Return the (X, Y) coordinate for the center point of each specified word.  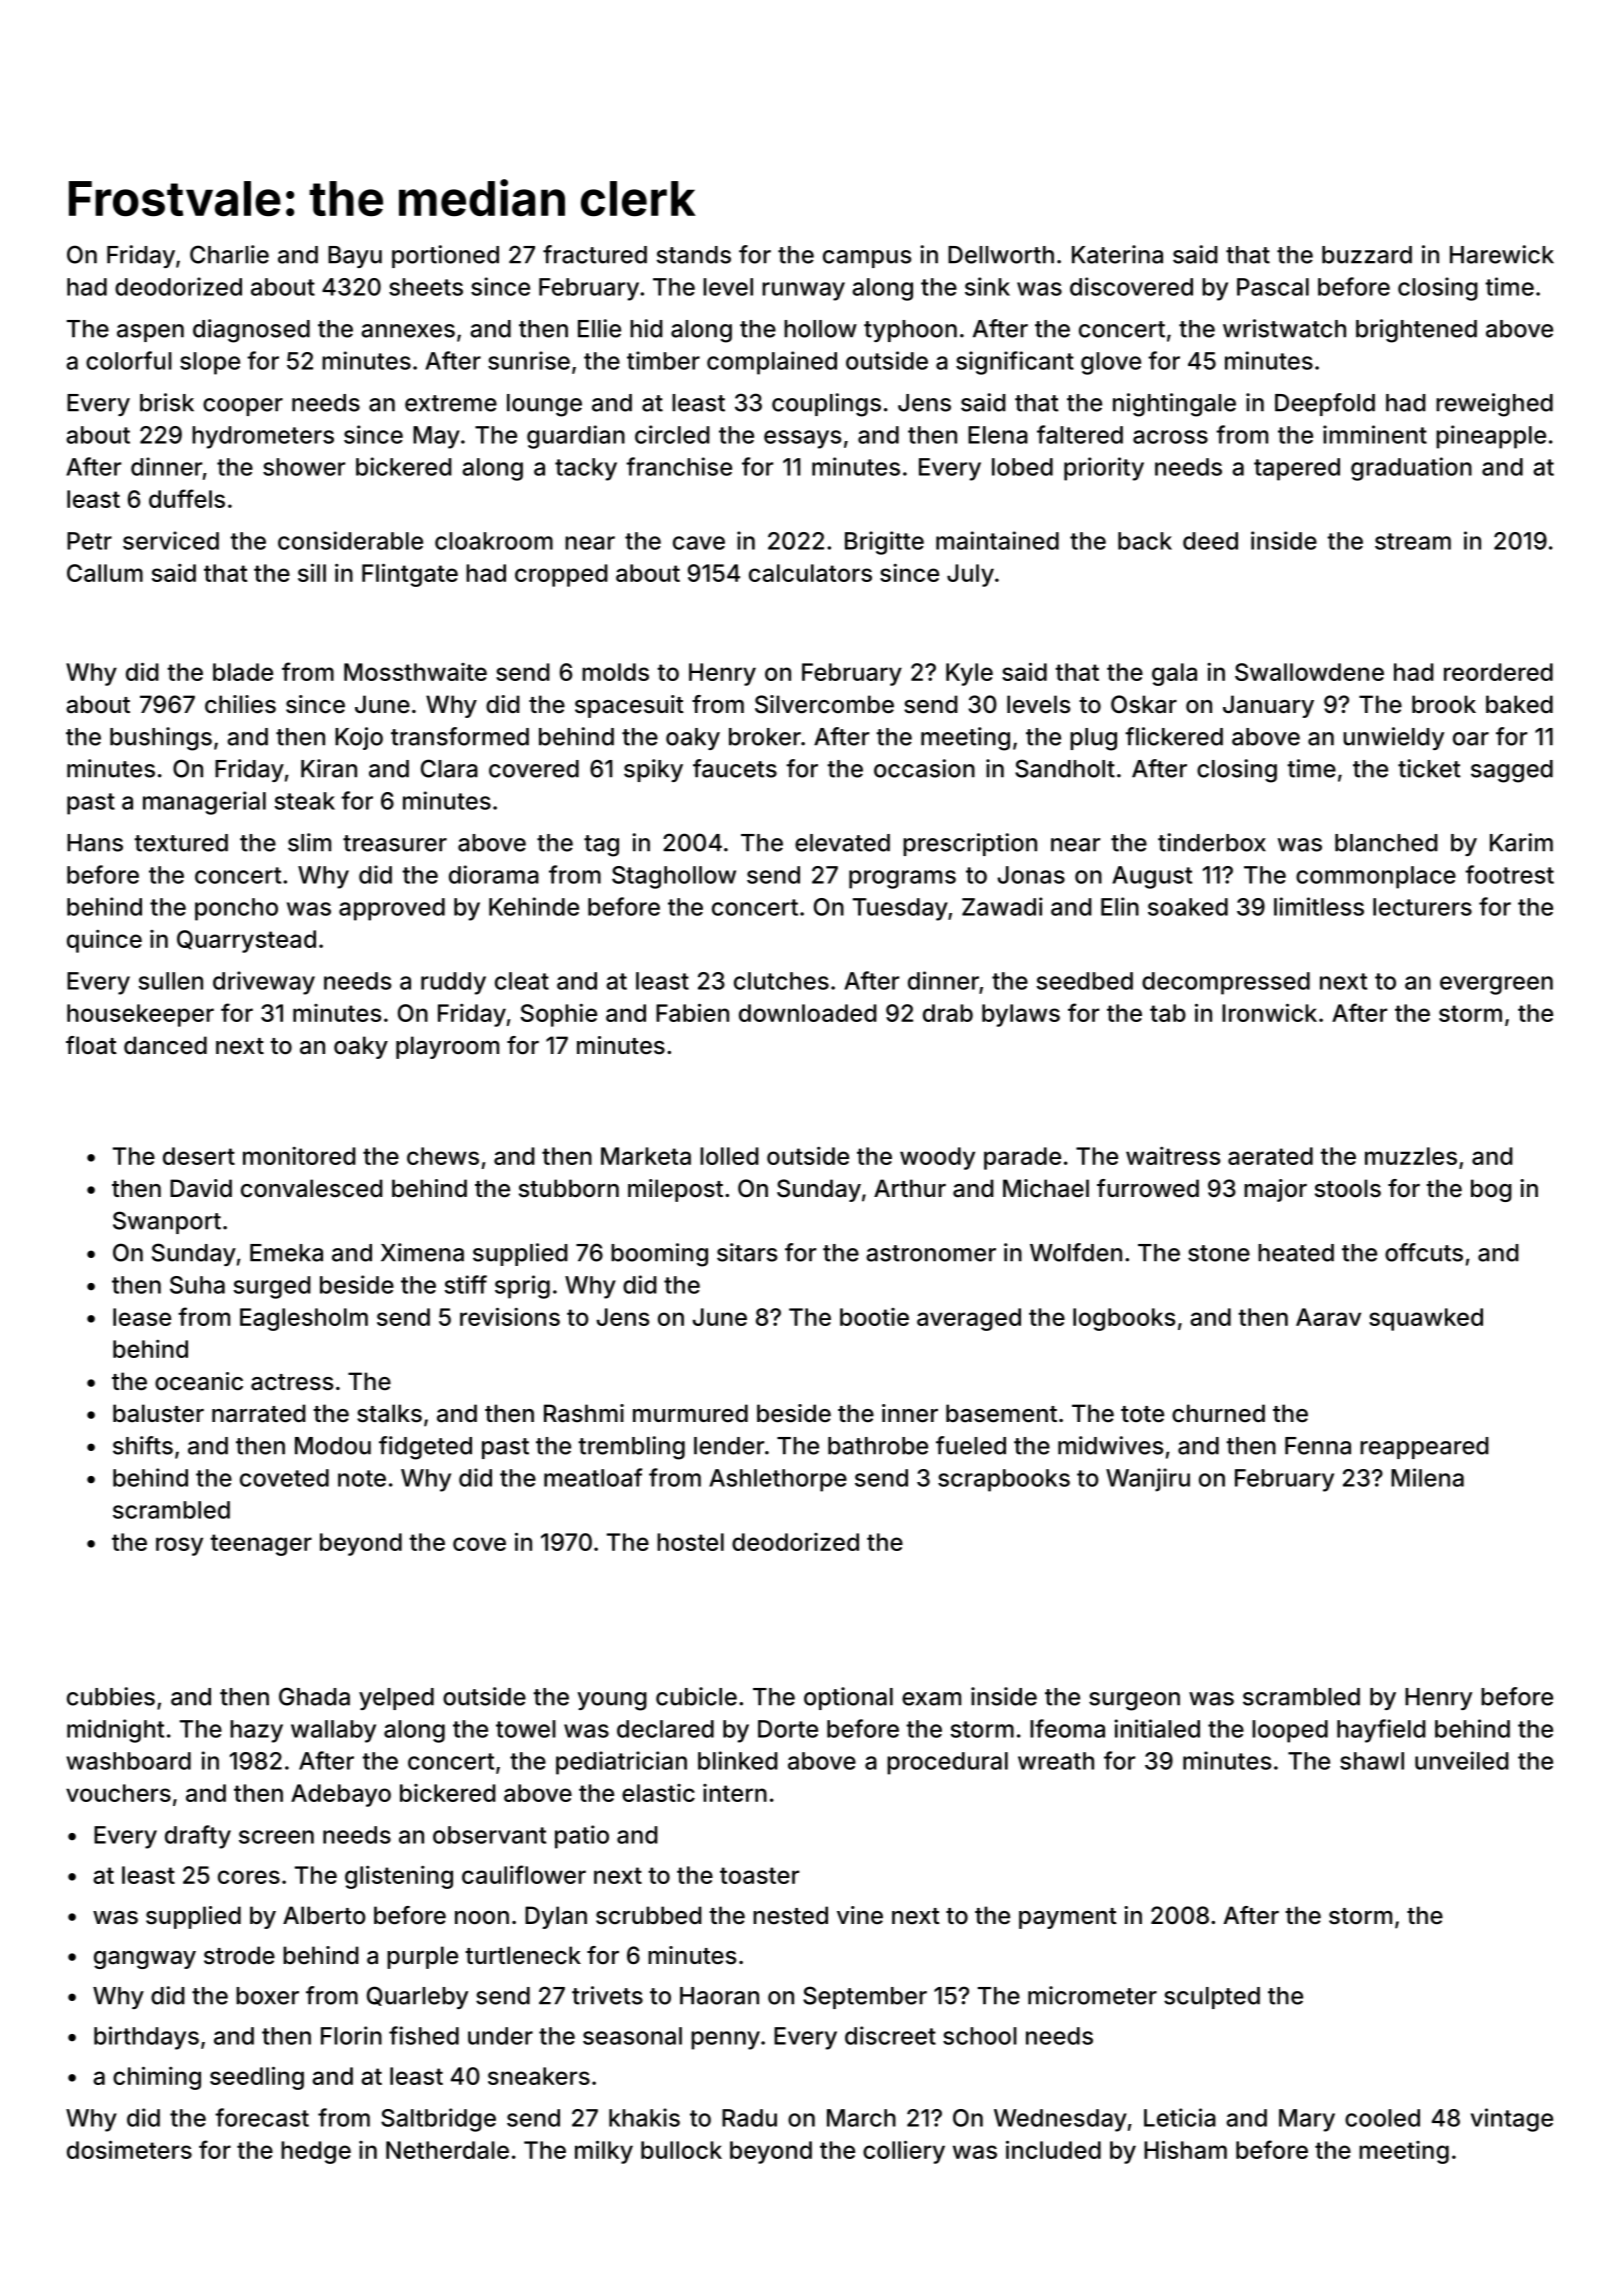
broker (765, 737)
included (1053, 2149)
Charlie (229, 254)
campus (867, 259)
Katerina (1117, 254)
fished (424, 2035)
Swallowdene (1309, 672)
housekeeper (140, 1015)
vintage (1512, 2120)
